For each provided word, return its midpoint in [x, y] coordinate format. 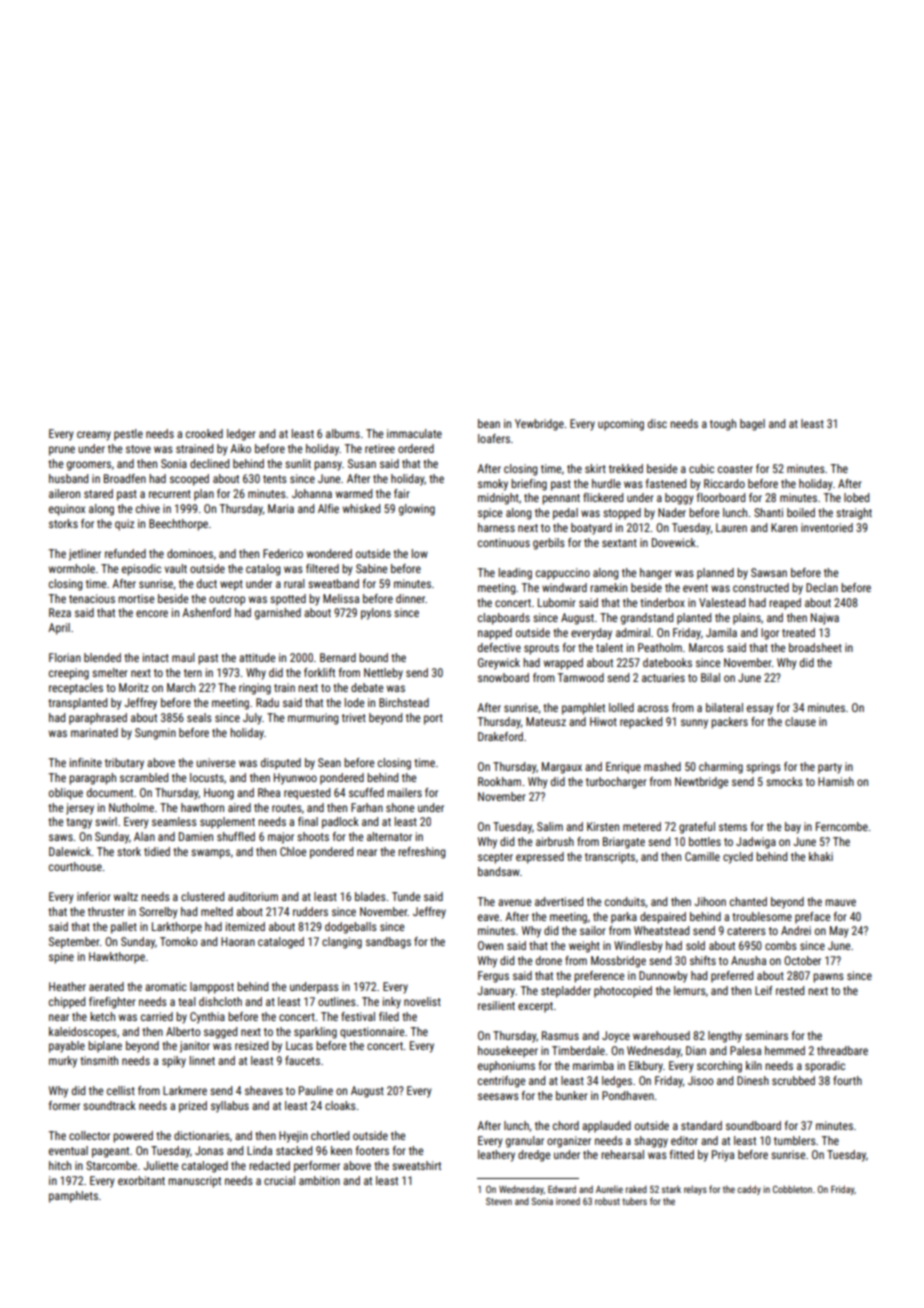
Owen [490, 945]
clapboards [504, 619]
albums [343, 433]
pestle [128, 435]
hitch [60, 1165]
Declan [822, 587]
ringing [255, 689]
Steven [499, 1201]
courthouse [75, 866]
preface [812, 918]
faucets [302, 1060]
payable [67, 1047]
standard [701, 1125]
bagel [752, 425]
